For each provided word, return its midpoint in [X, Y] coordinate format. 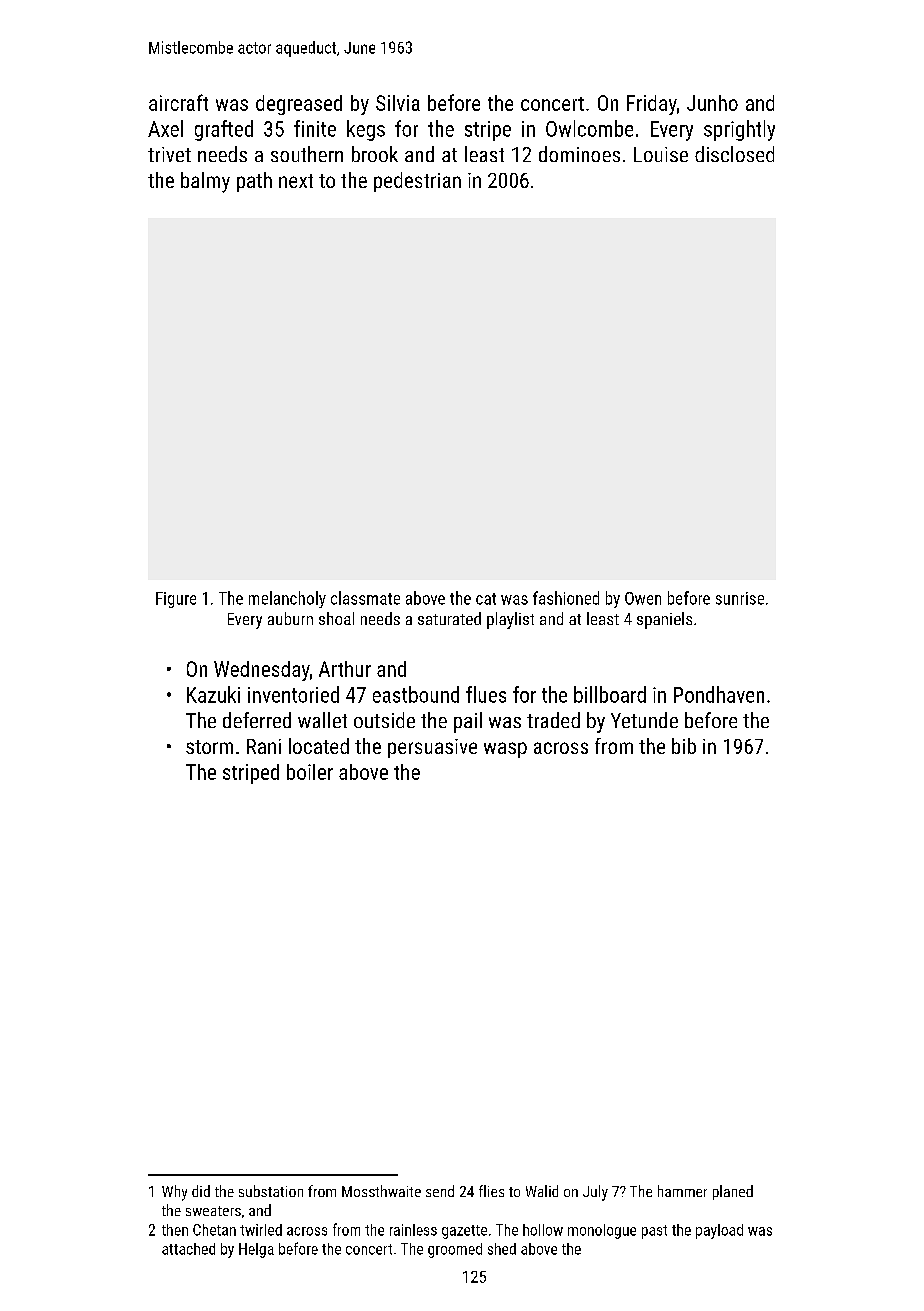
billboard [610, 694]
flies [491, 1191]
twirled [261, 1230]
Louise [661, 154]
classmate [365, 598]
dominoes [579, 154]
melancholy [287, 599]
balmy [205, 182]
